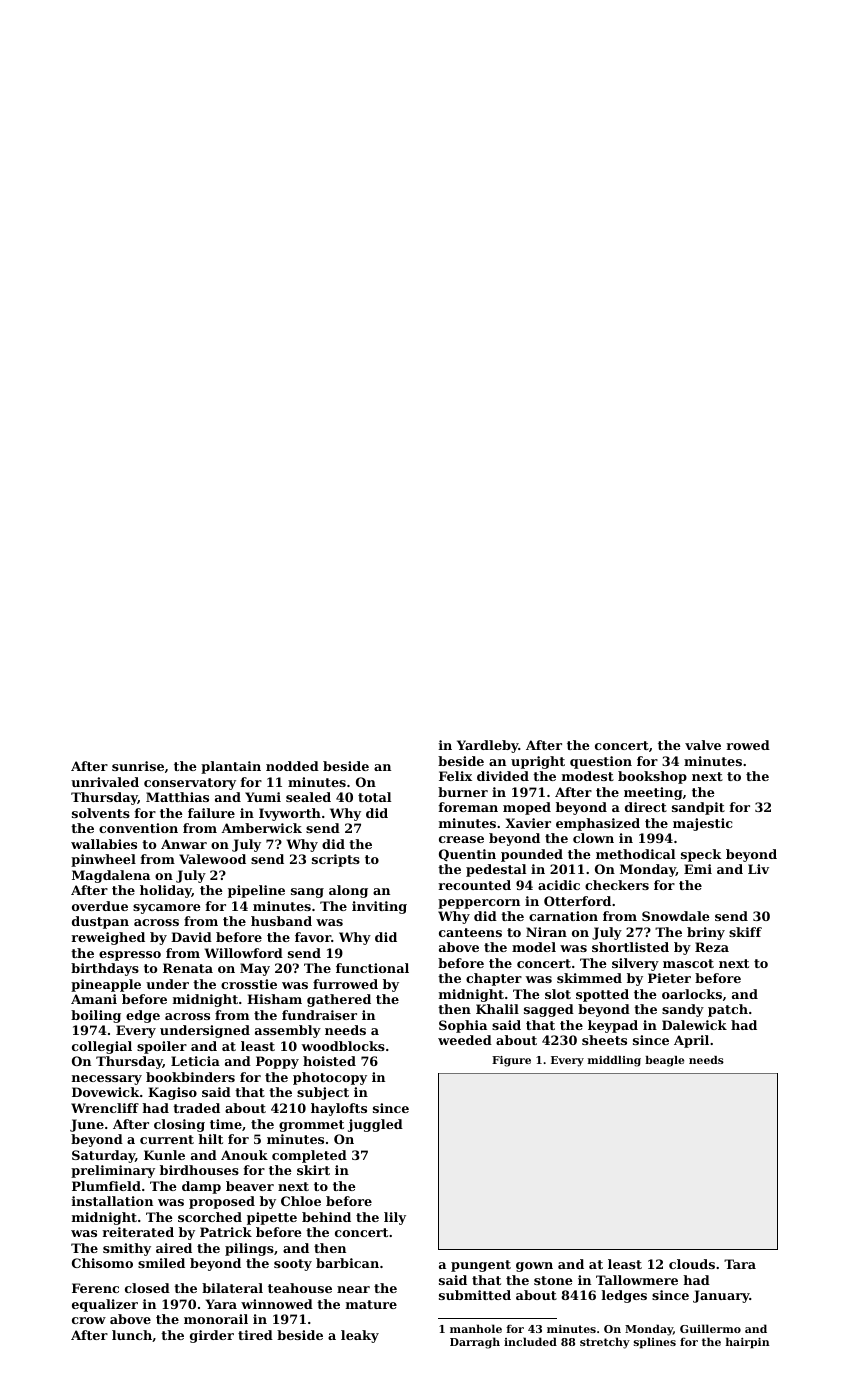  What do you see at coordinates (470, 932) in the page?
I see `canteens` at bounding box center [470, 932].
